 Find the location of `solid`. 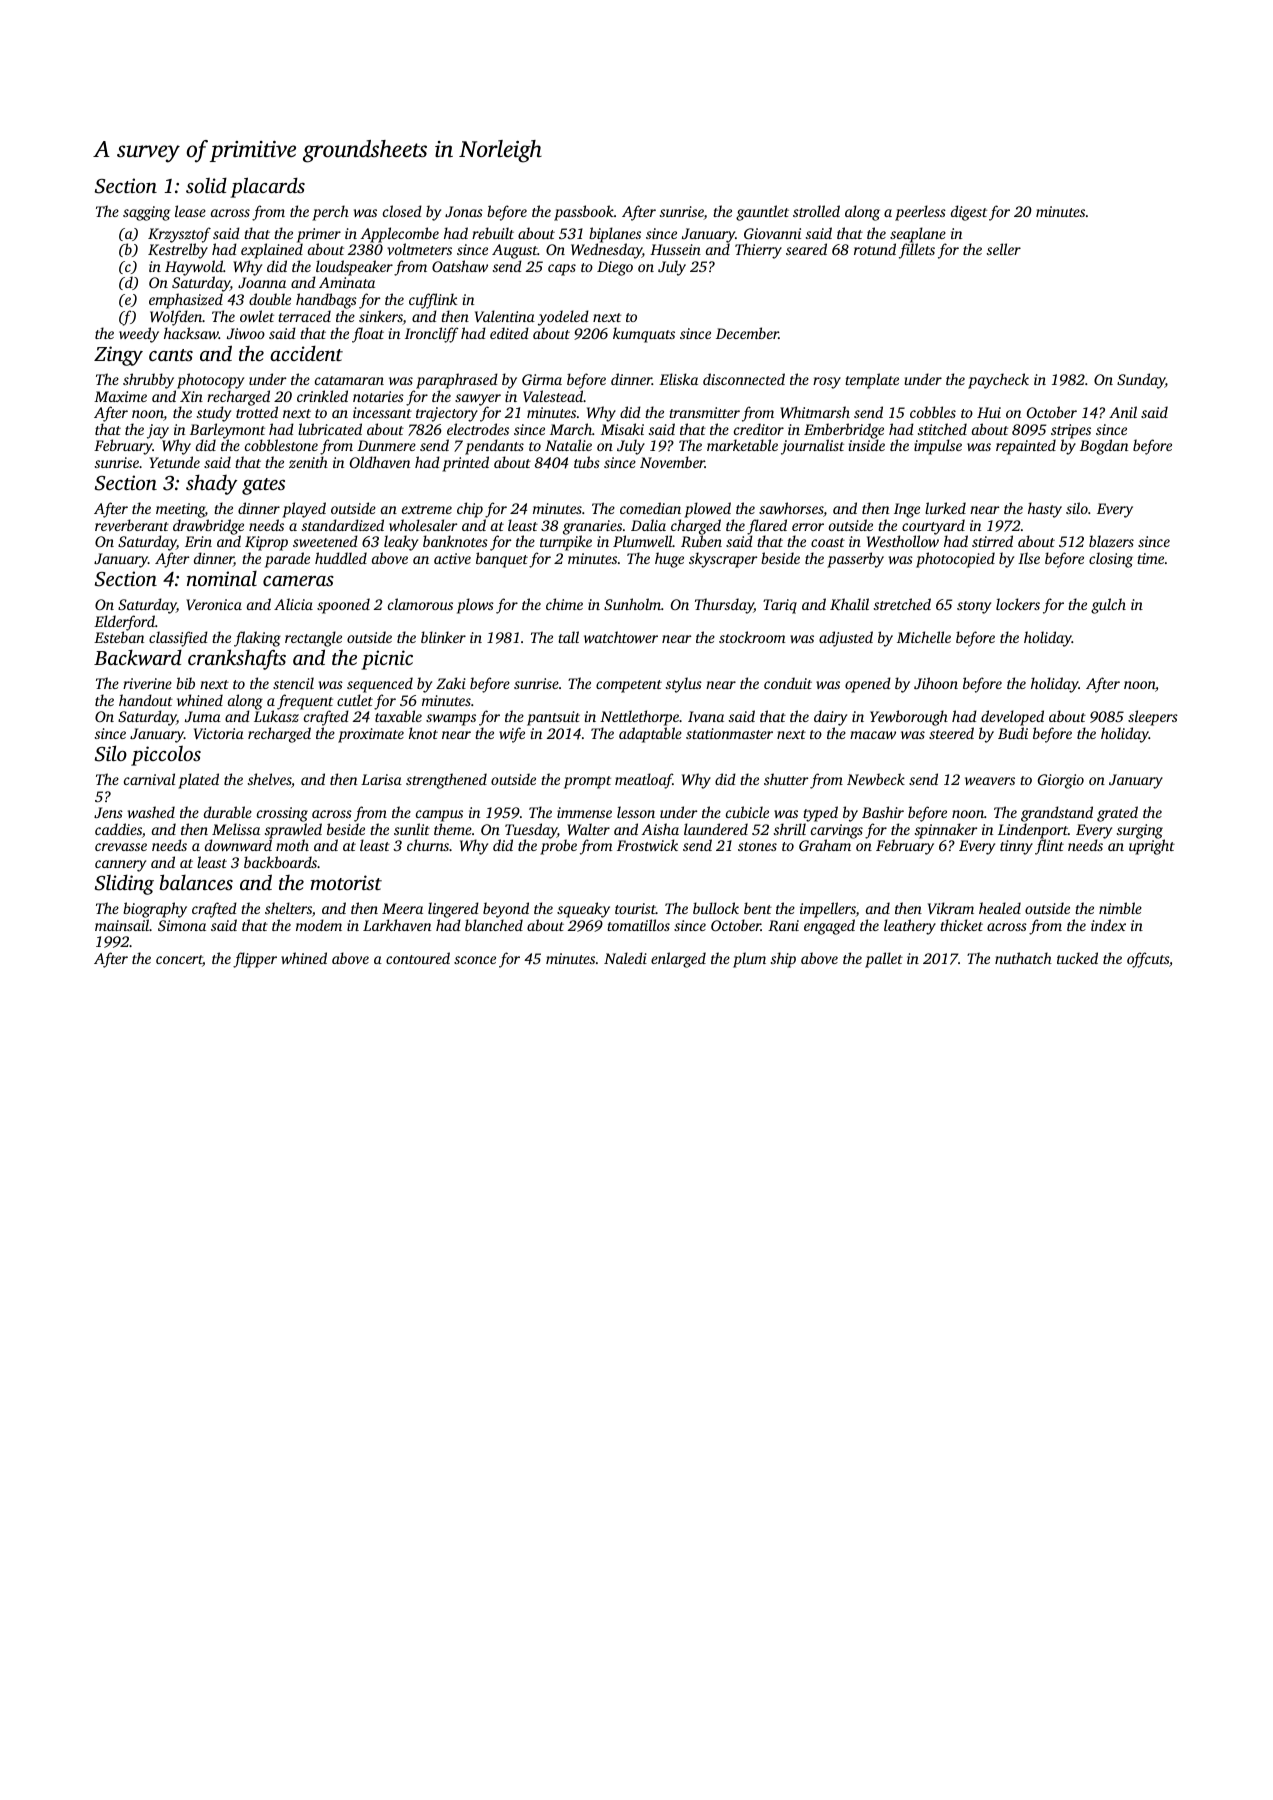

solid is located at coordinates (206, 185).
